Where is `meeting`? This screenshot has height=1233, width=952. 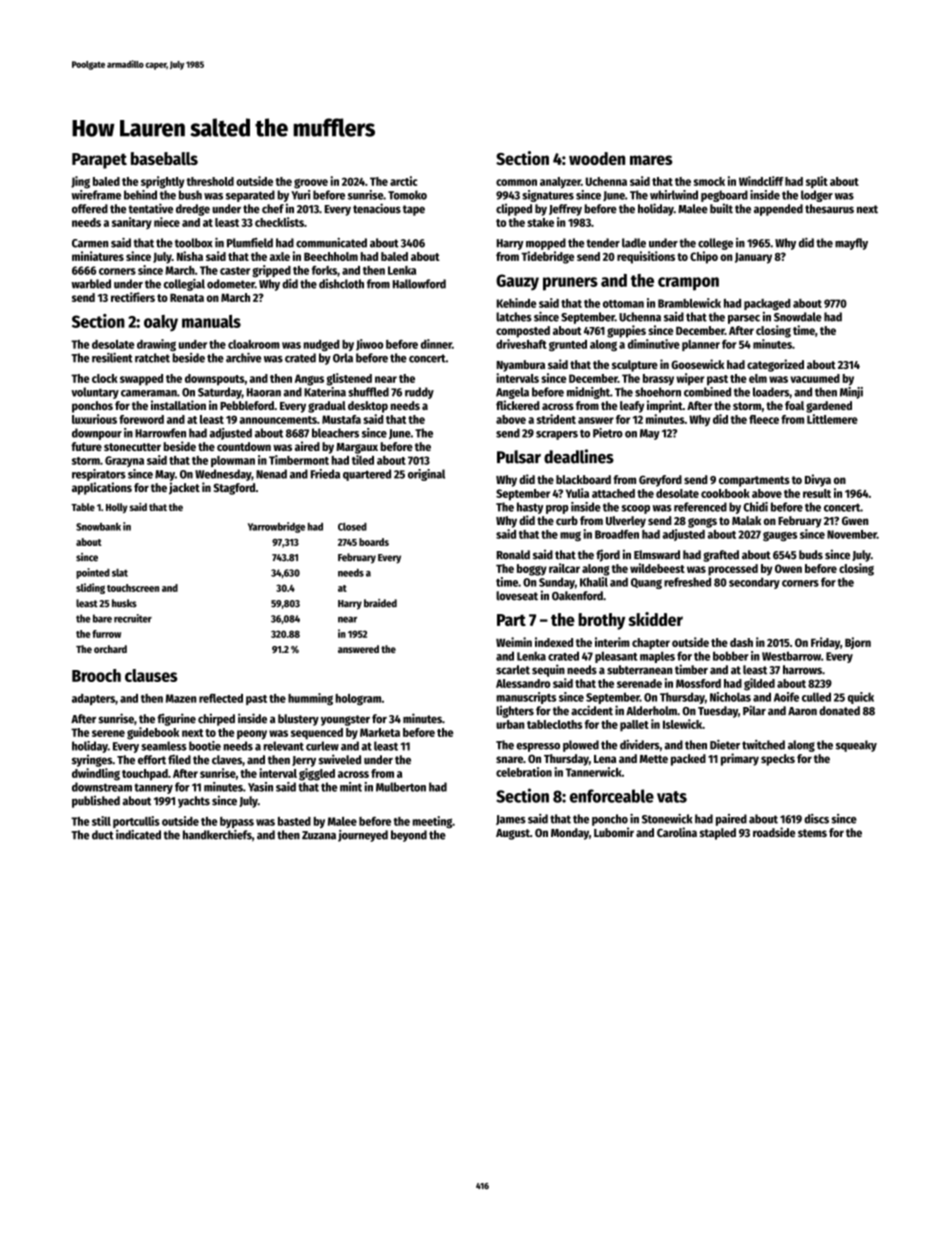 meeting is located at coordinates (432, 822).
